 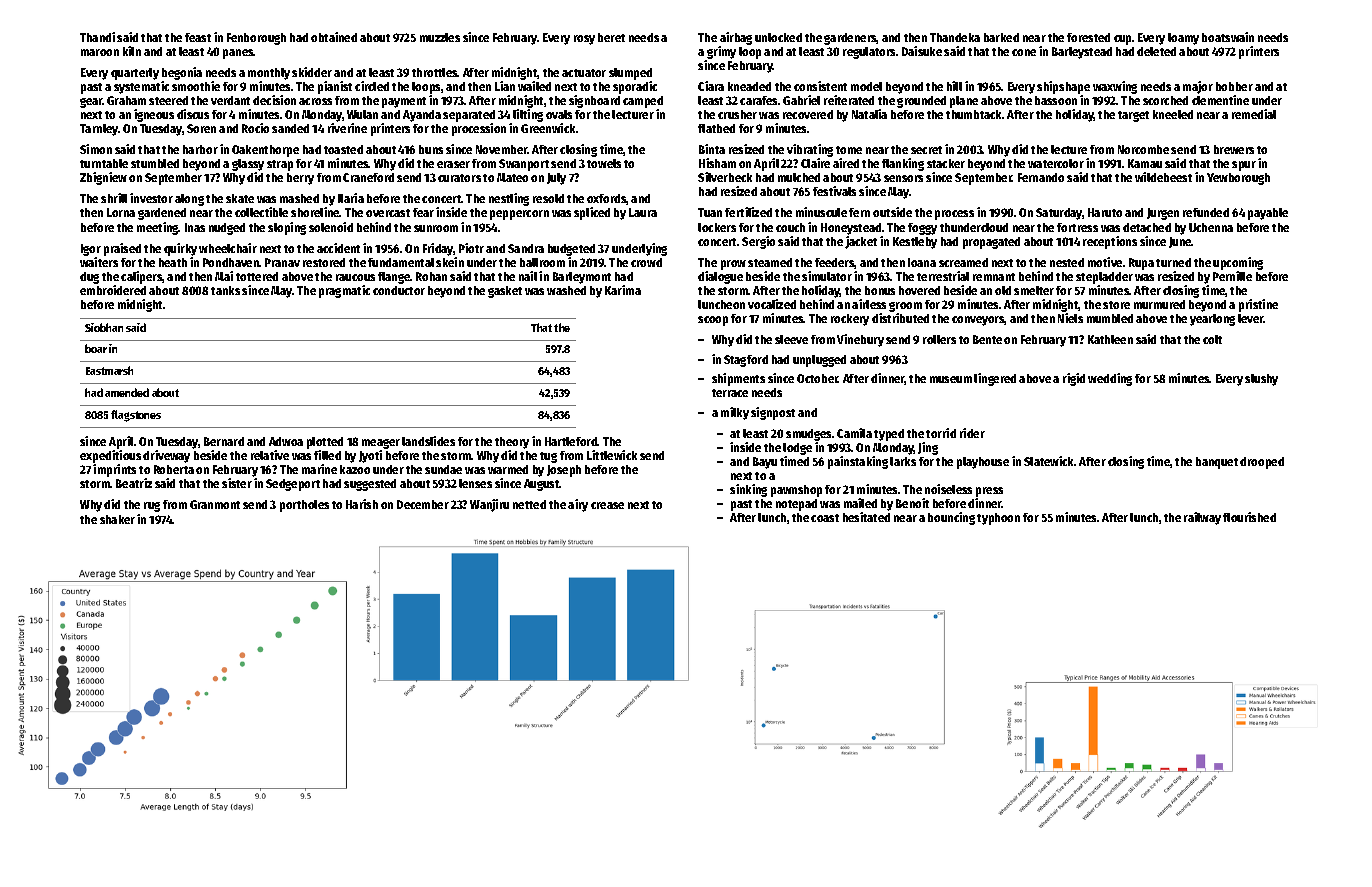 What do you see at coordinates (168, 100) in the image?
I see `steered` at bounding box center [168, 100].
